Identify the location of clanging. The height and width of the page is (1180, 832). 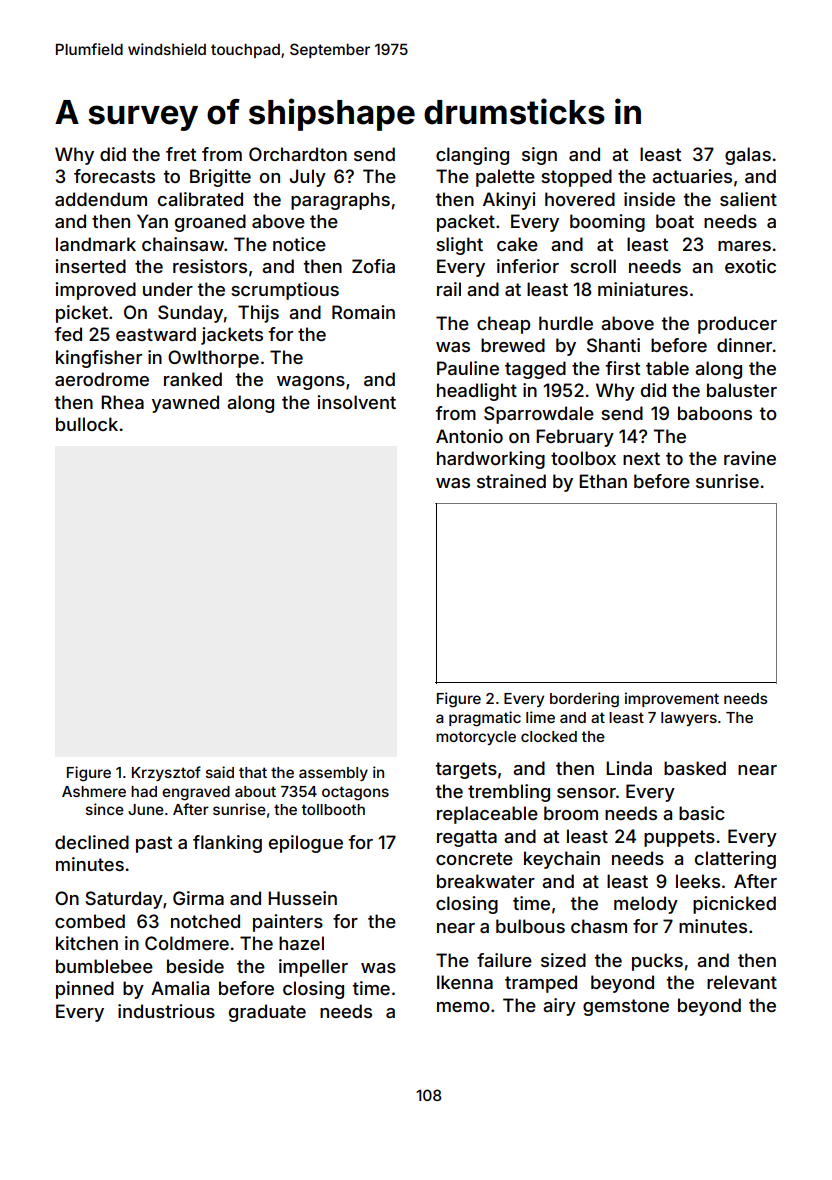
(472, 156).
